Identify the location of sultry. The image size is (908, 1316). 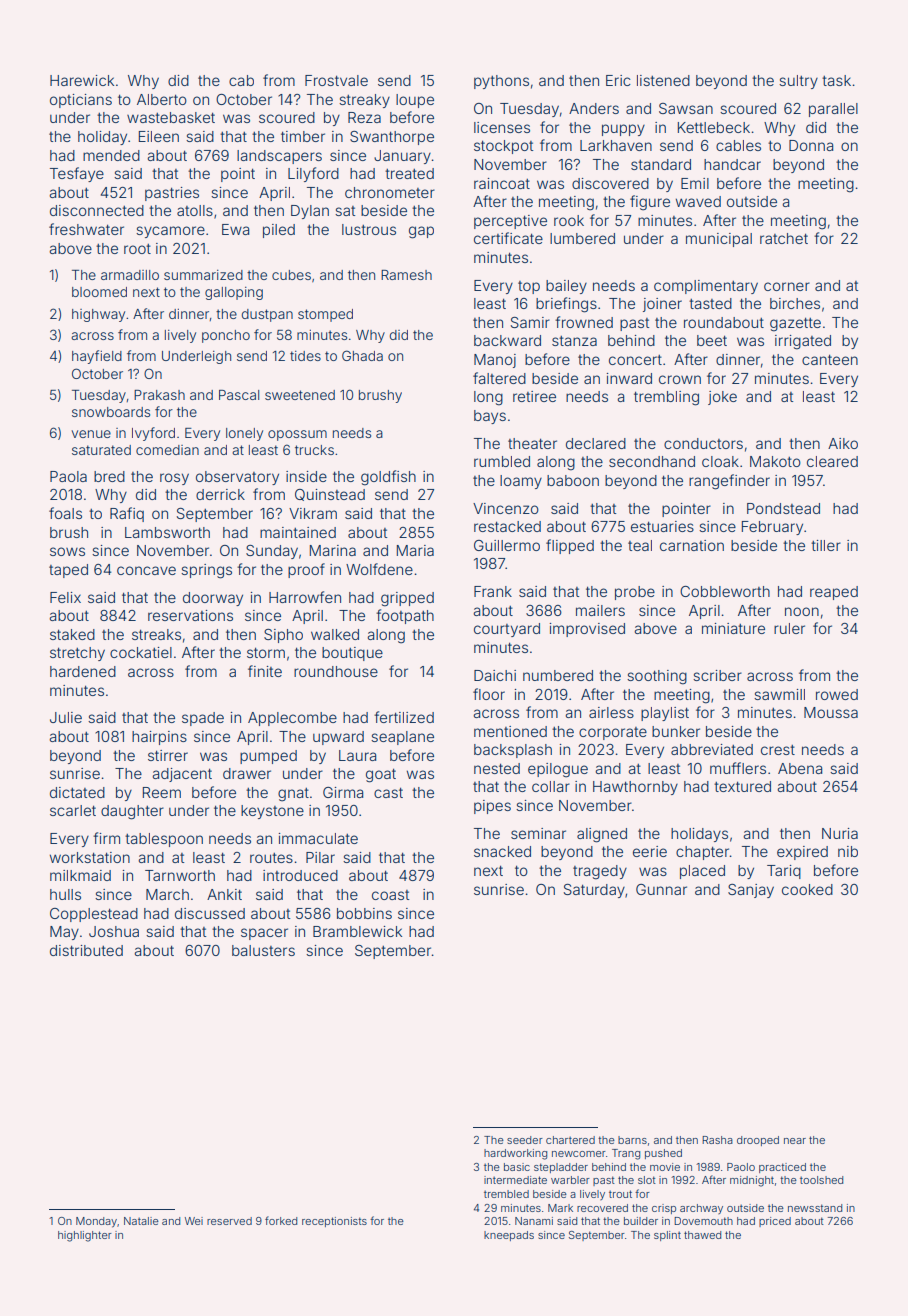
(798, 82).
